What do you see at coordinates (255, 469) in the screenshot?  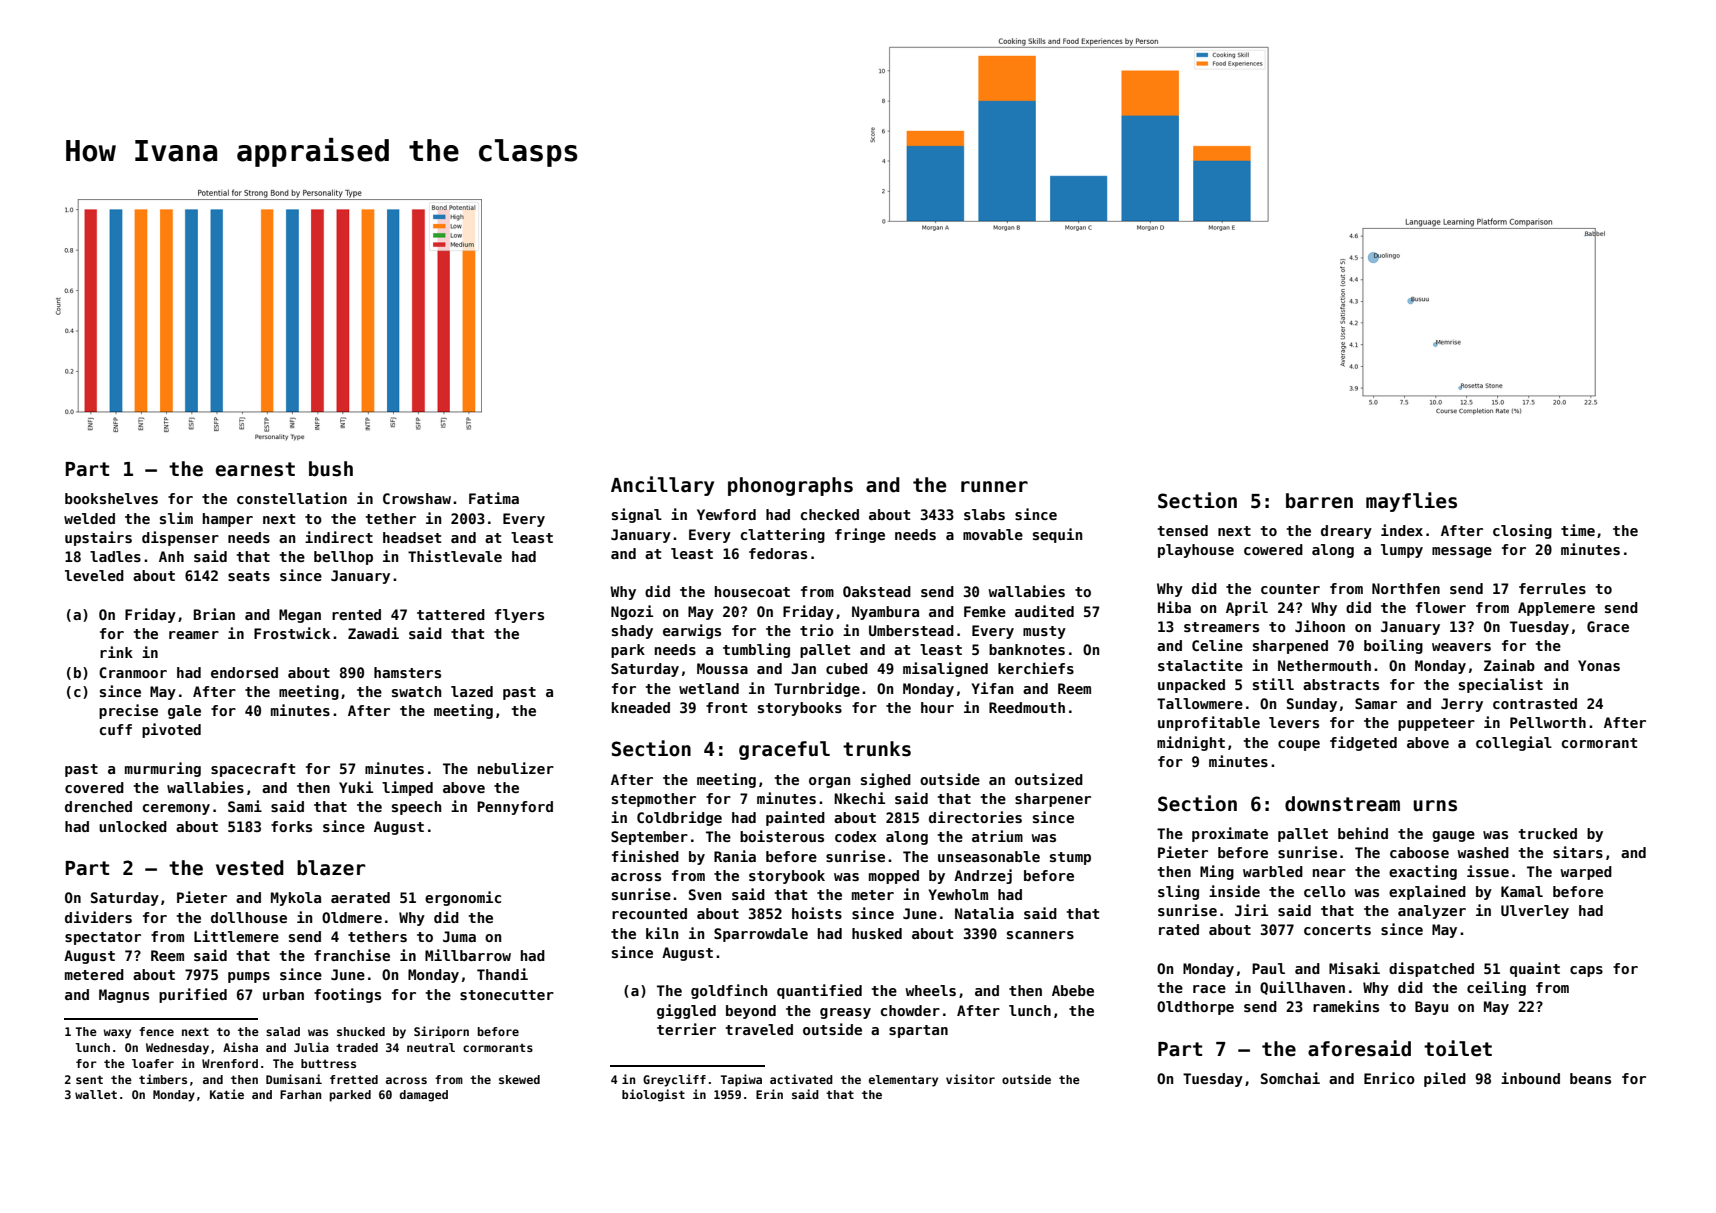 I see `earnest` at bounding box center [255, 469].
